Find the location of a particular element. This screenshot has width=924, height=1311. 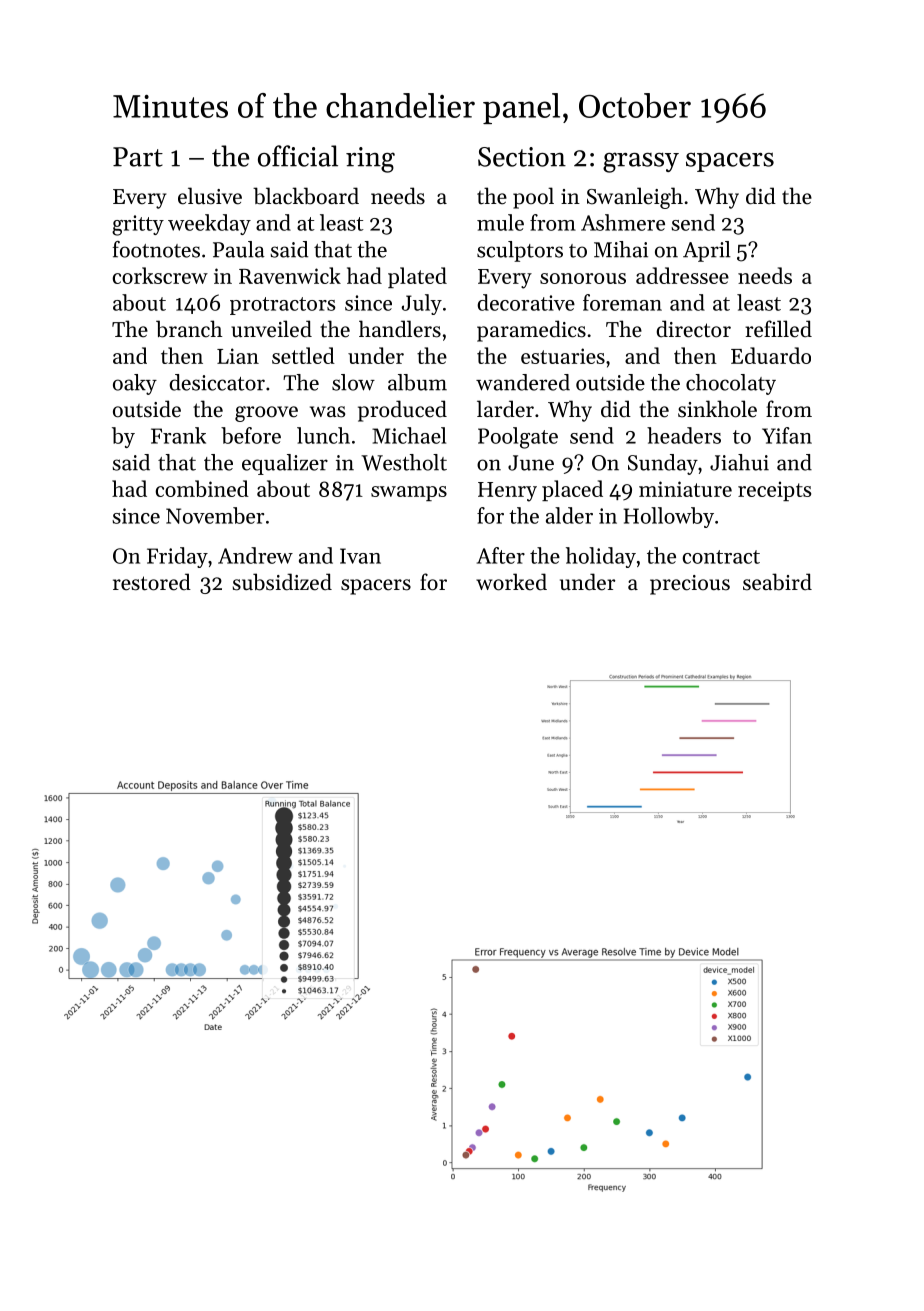

unveiled is located at coordinates (271, 329).
